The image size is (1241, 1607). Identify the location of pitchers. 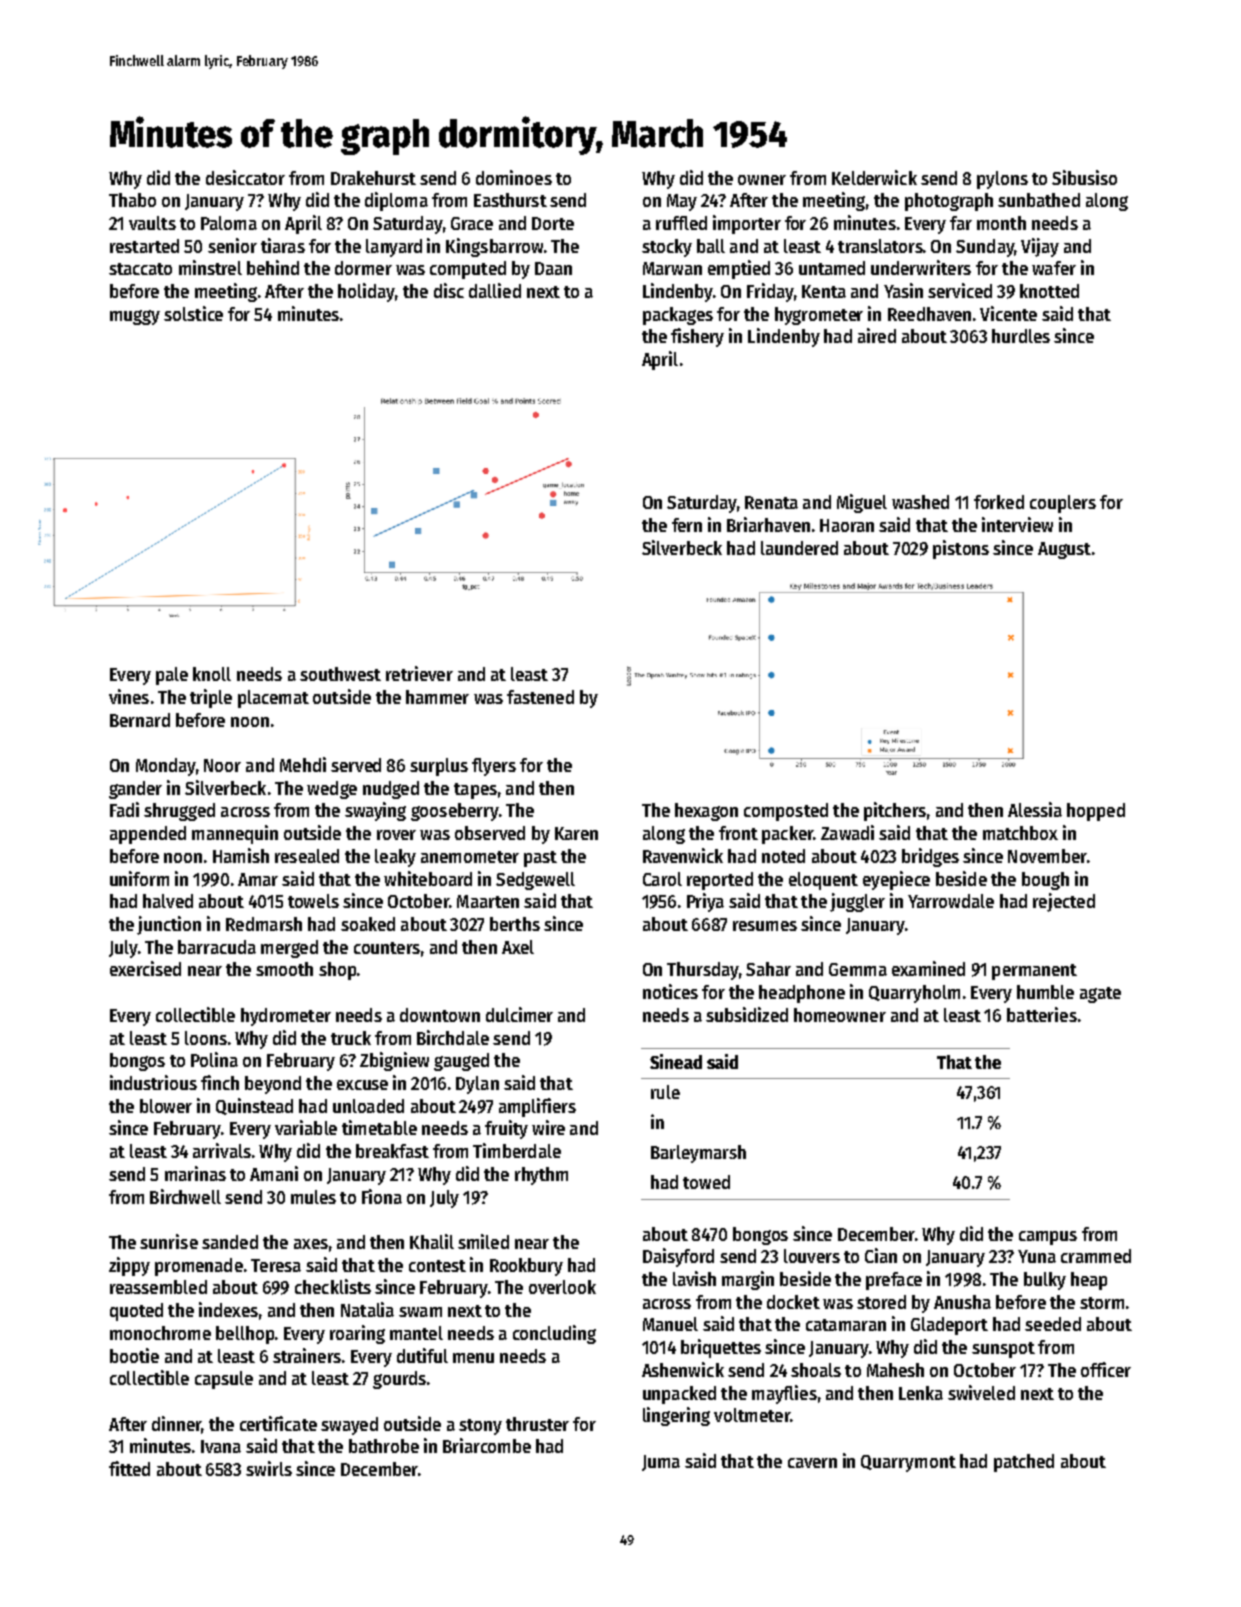
(895, 811).
